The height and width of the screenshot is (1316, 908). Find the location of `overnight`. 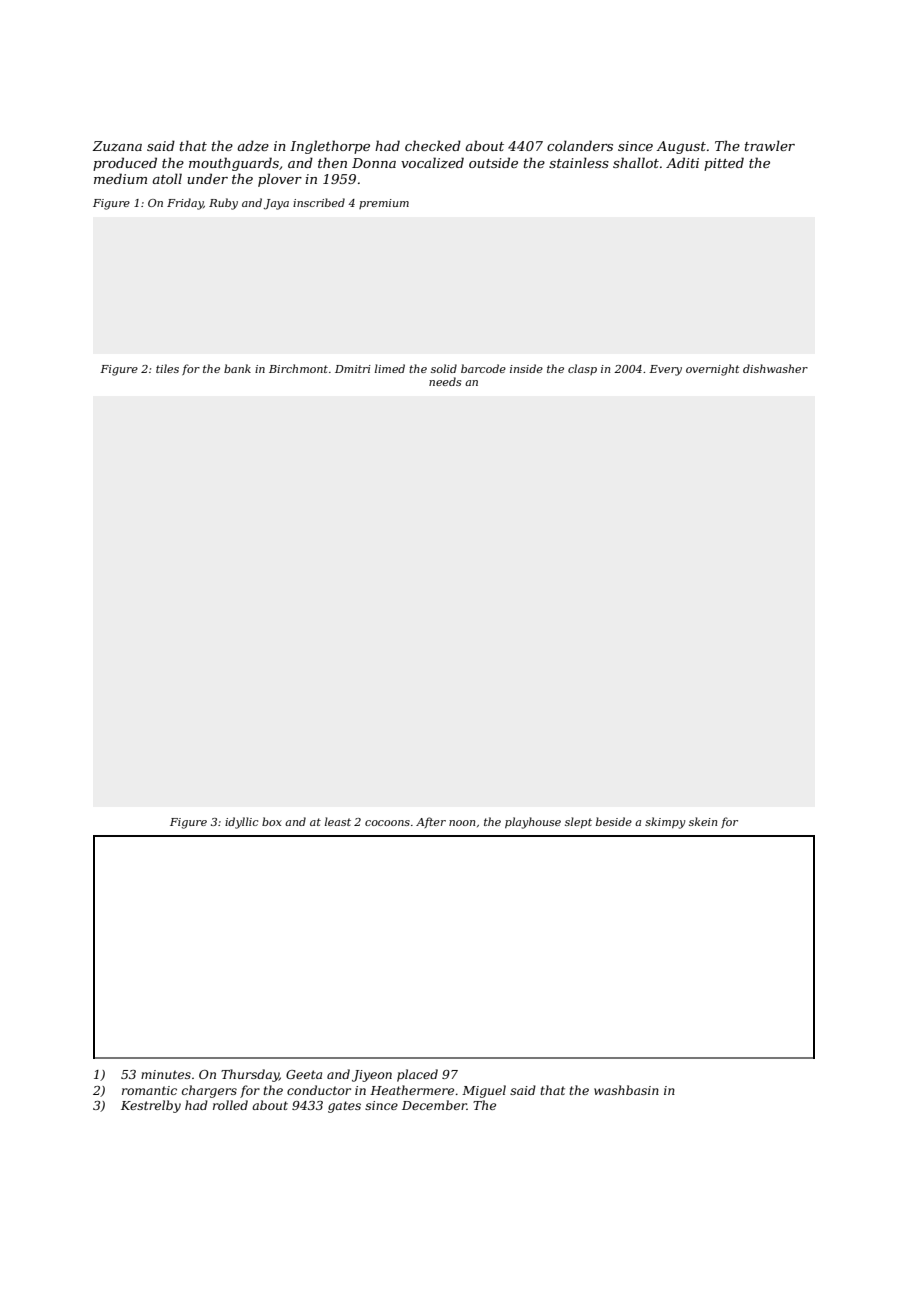

overnight is located at coordinates (713, 370).
